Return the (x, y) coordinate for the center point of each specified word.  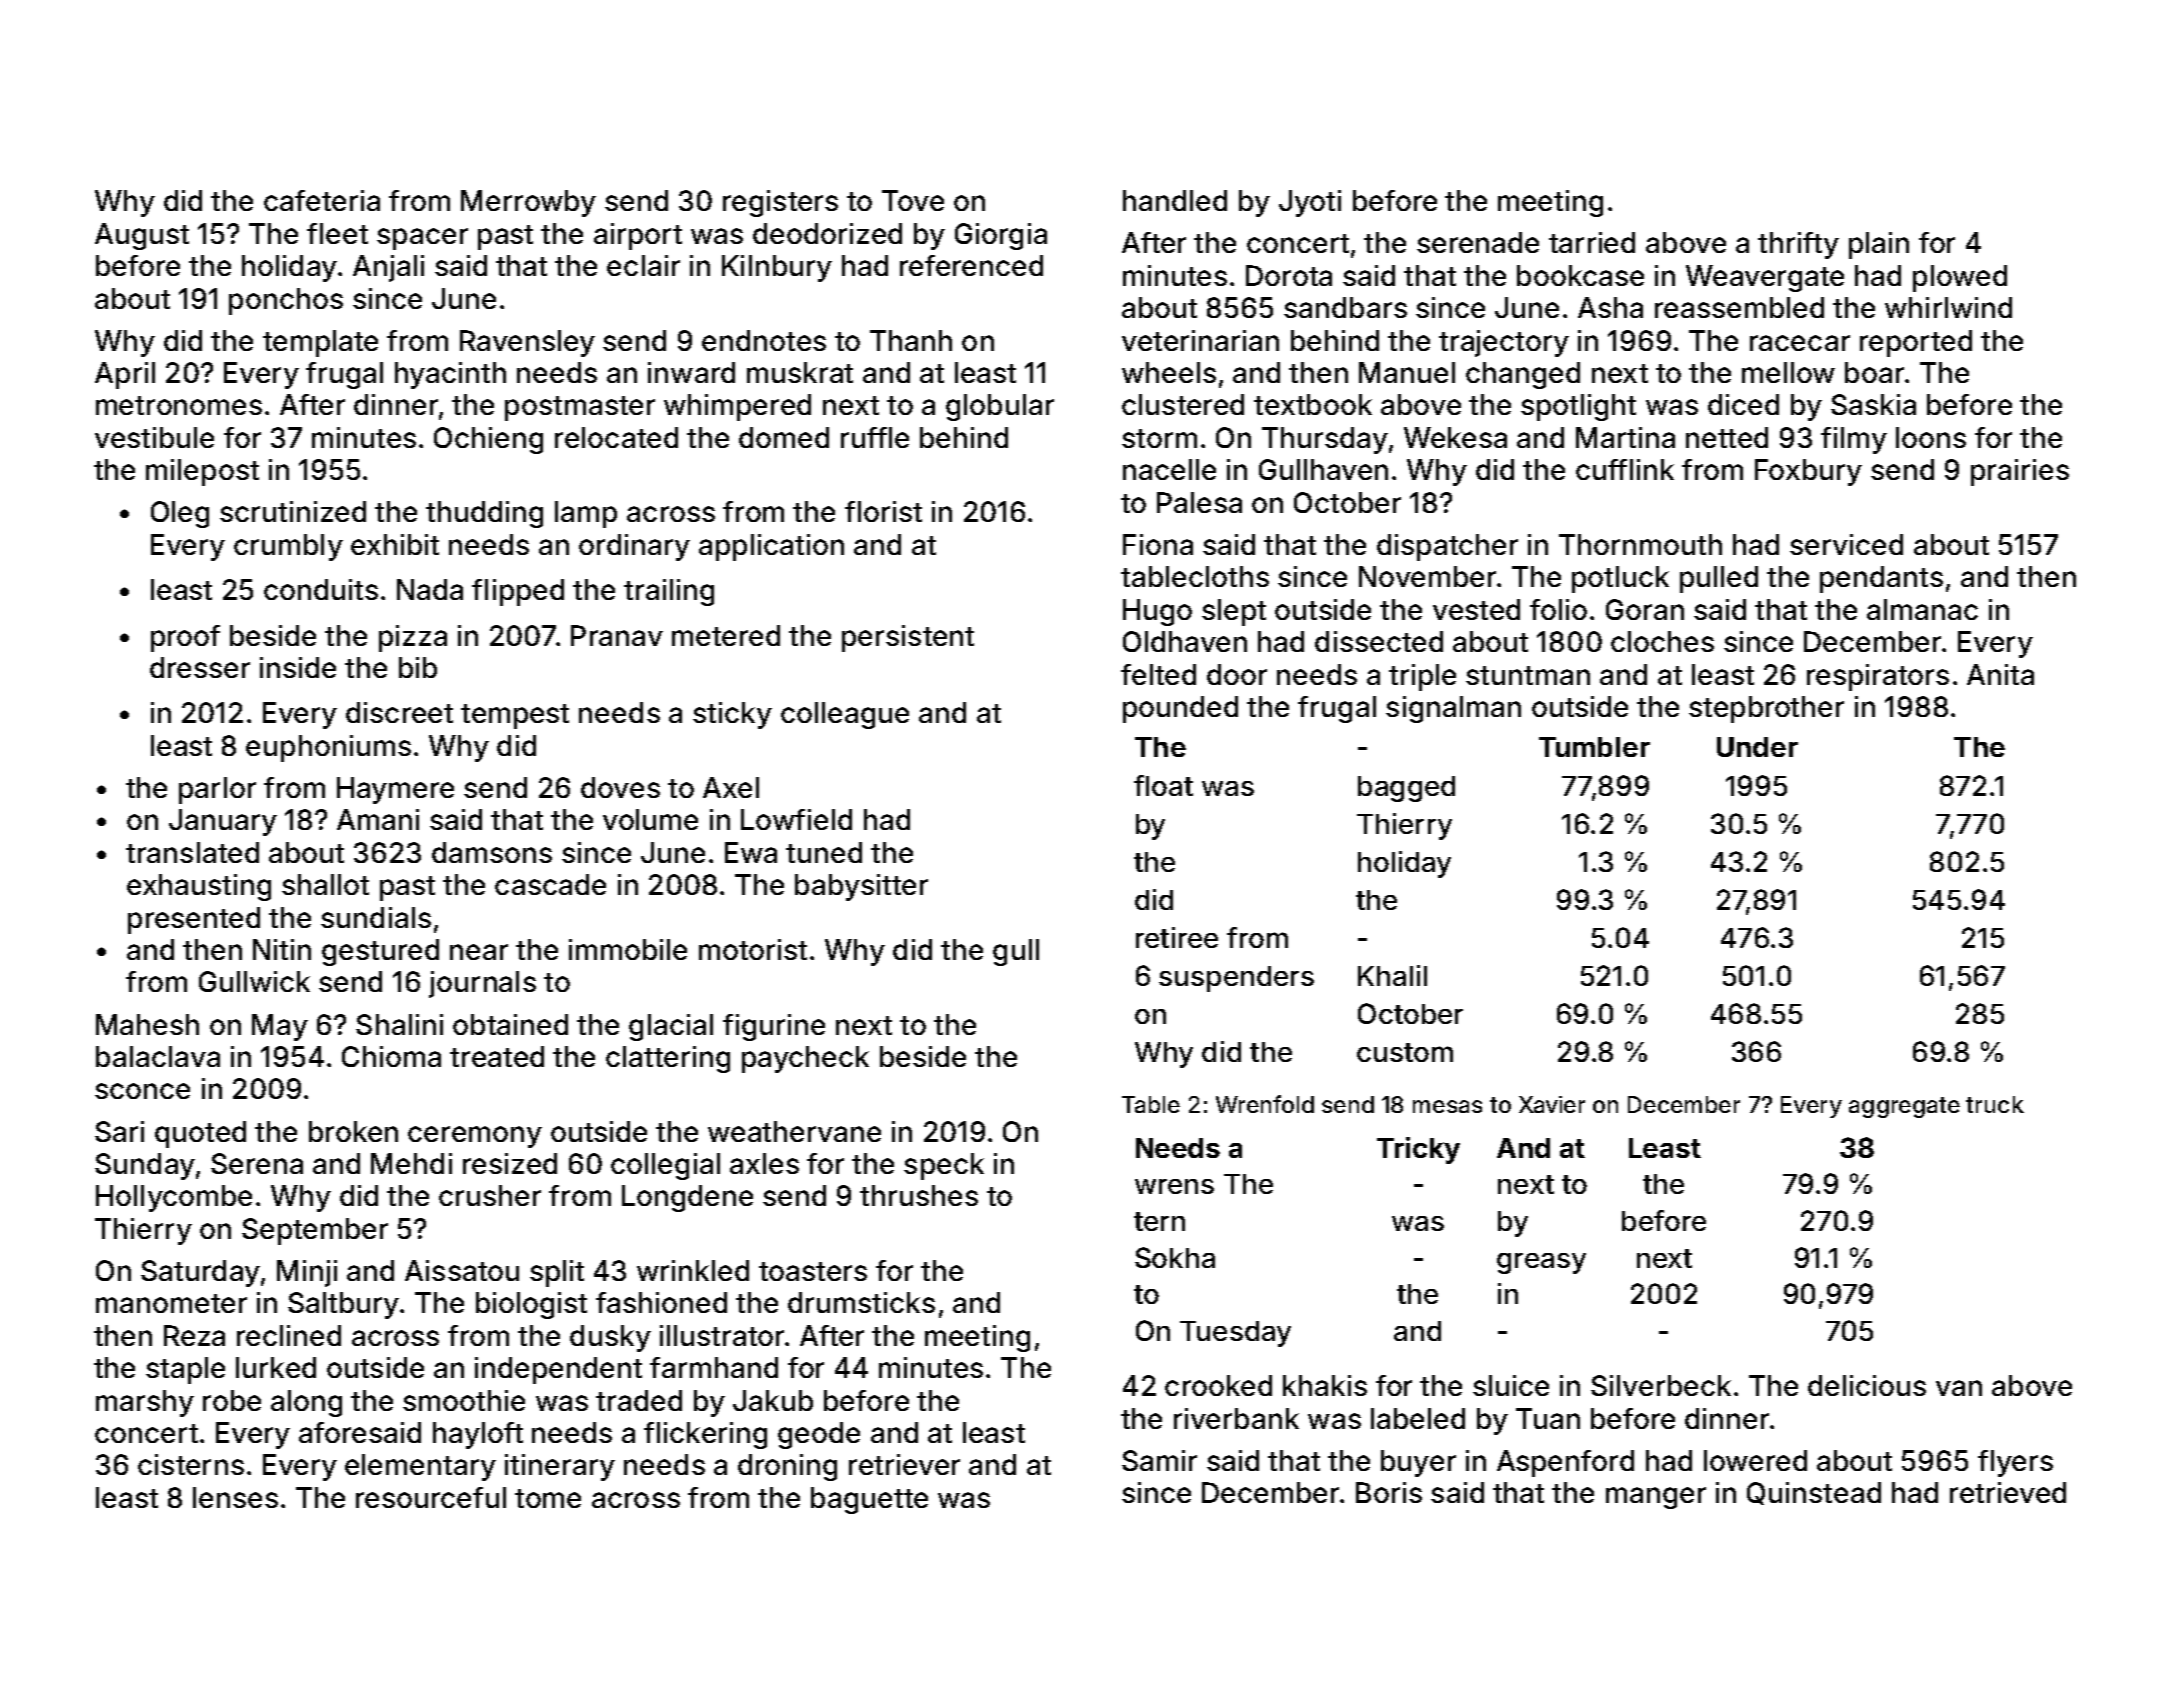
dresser (200, 667)
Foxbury (1808, 472)
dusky (610, 1338)
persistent (908, 638)
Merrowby (528, 203)
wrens (1174, 1186)
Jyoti (1310, 203)
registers (780, 203)
